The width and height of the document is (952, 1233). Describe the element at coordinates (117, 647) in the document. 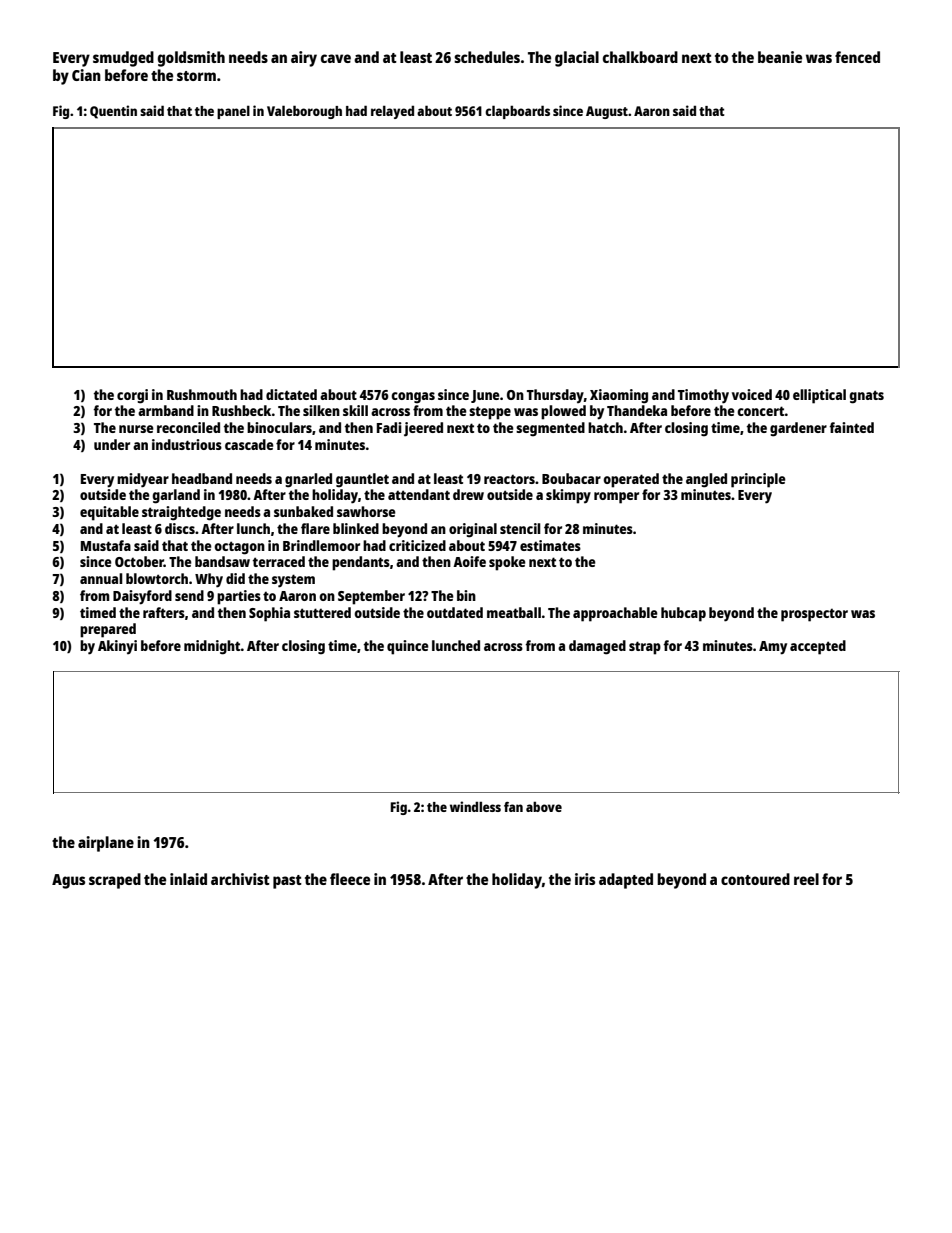

I see `Akinyi` at that location.
